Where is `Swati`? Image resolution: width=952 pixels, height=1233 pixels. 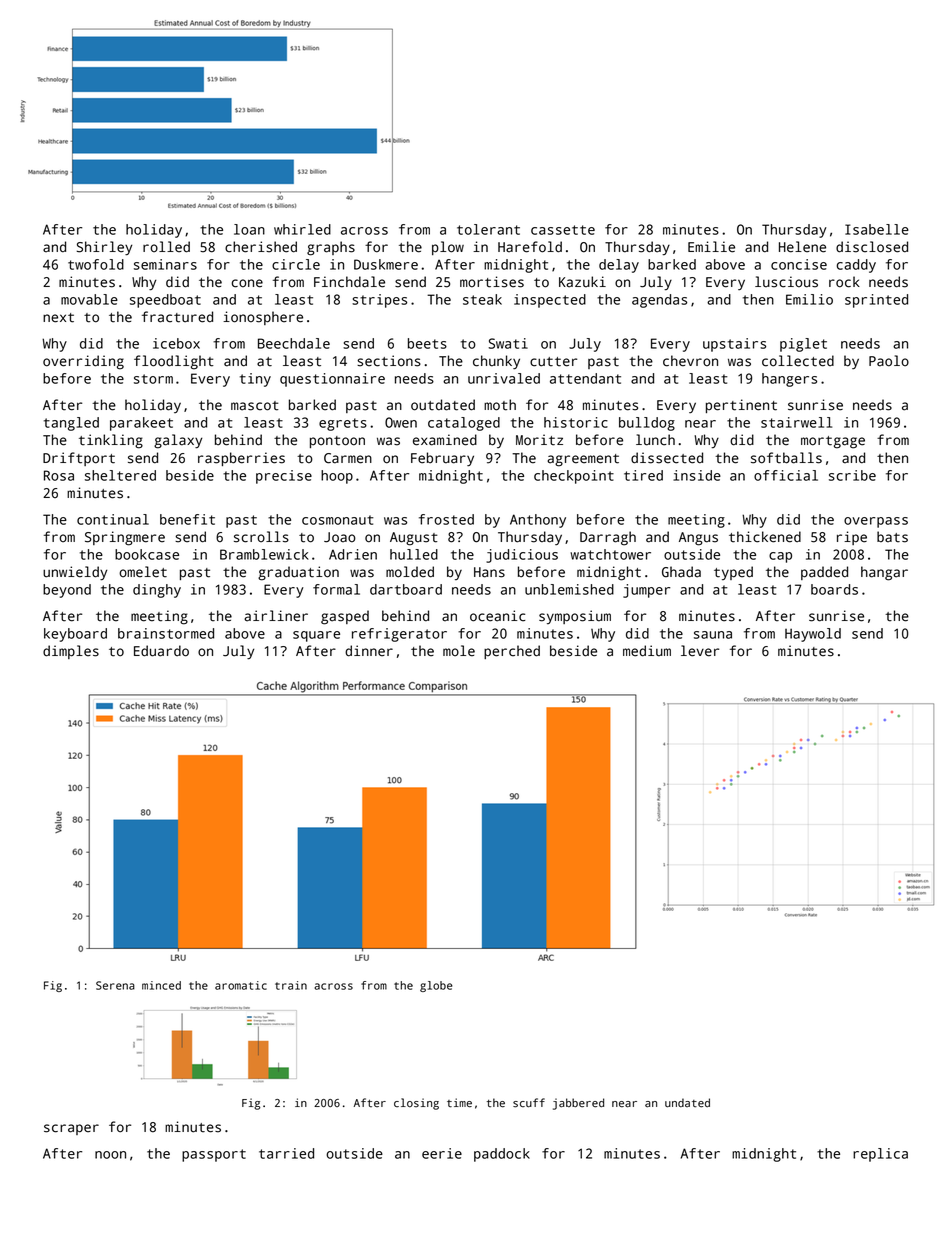 Swati is located at coordinates (508, 343).
